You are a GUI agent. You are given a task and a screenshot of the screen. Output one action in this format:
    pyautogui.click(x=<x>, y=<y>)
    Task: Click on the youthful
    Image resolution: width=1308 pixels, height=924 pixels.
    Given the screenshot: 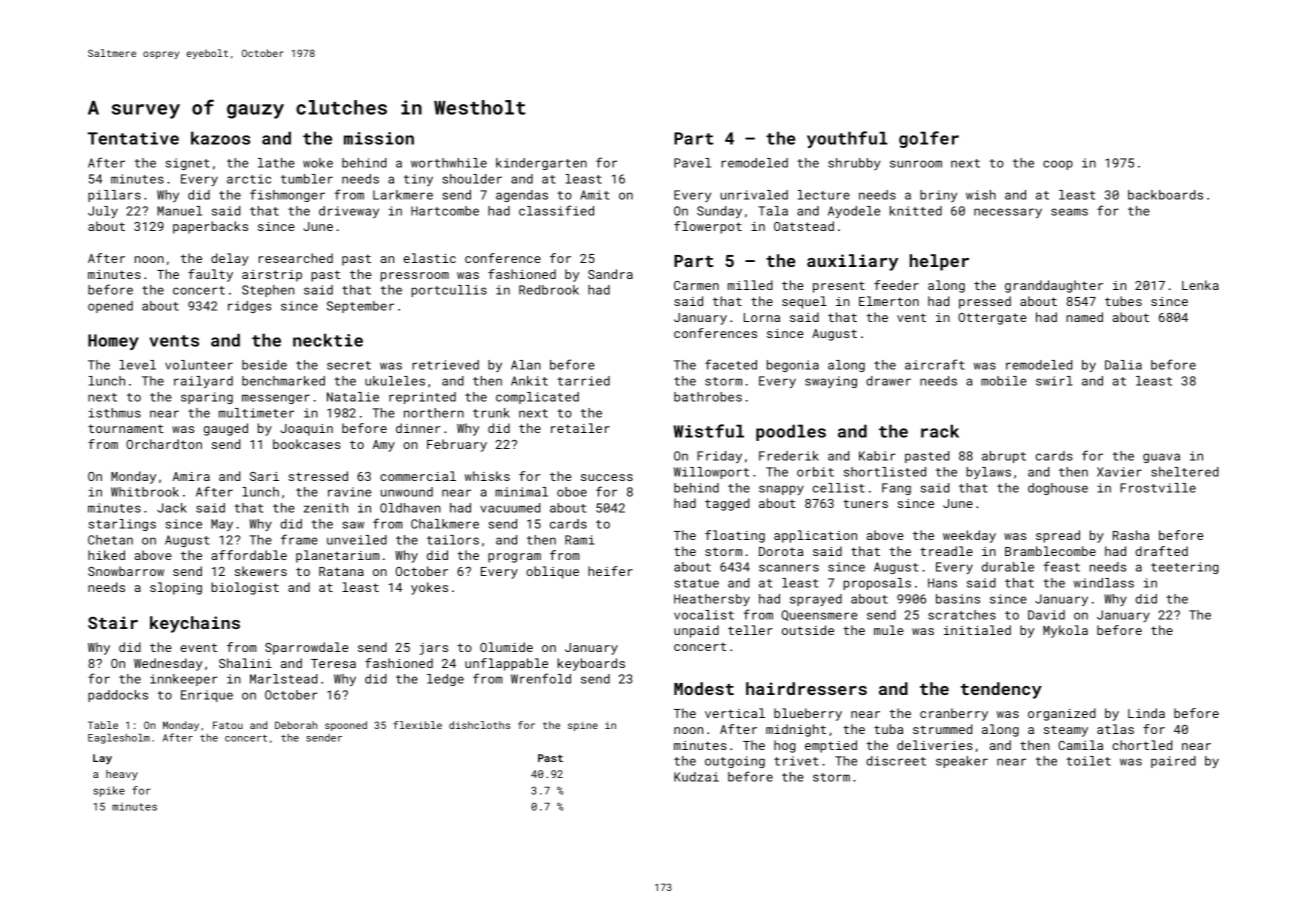 What is the action you would take?
    pyautogui.click(x=847, y=139)
